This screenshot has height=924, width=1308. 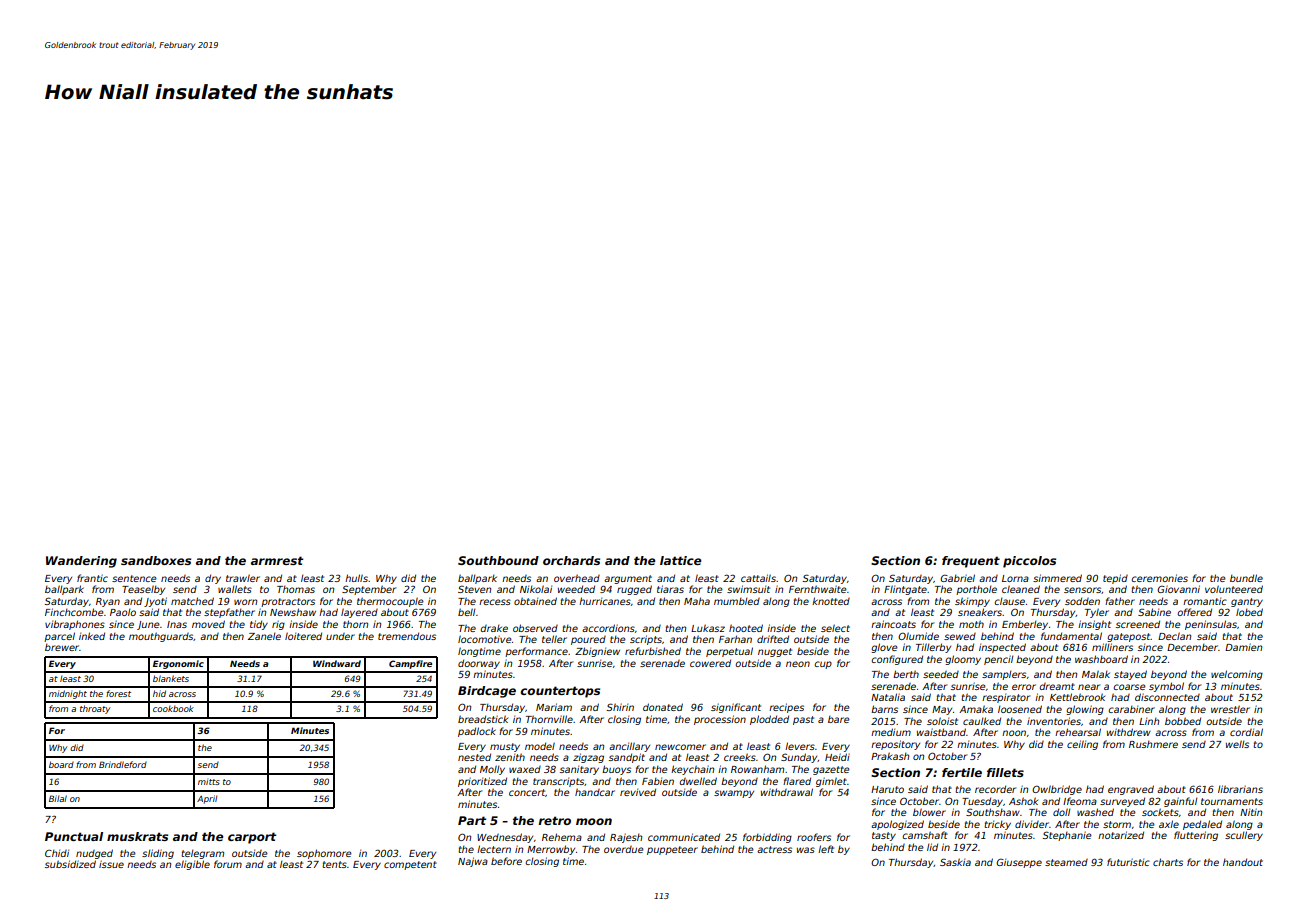 I want to click on orchards, so click(x=571, y=560).
